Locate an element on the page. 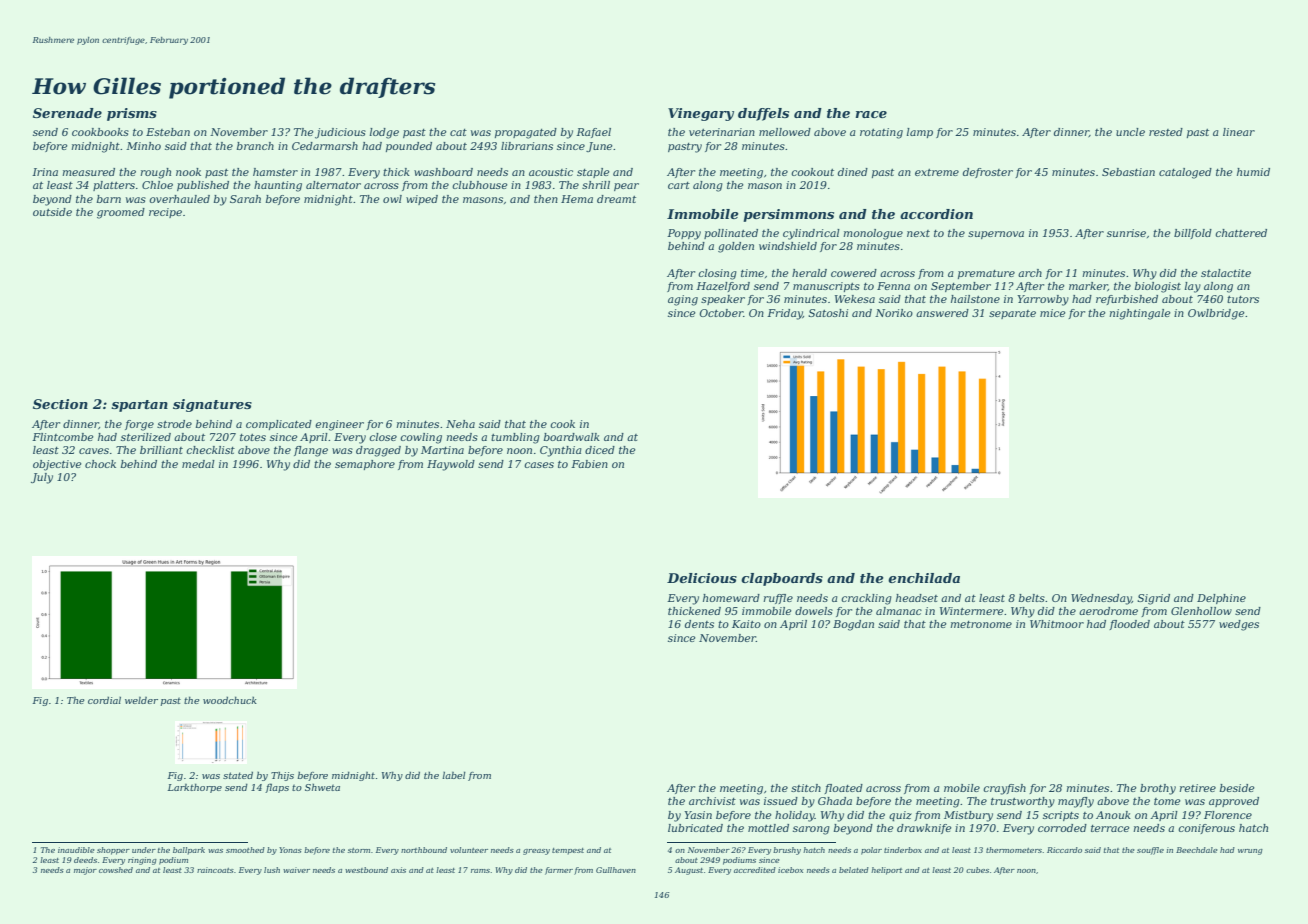  rams is located at coordinates (480, 871).
